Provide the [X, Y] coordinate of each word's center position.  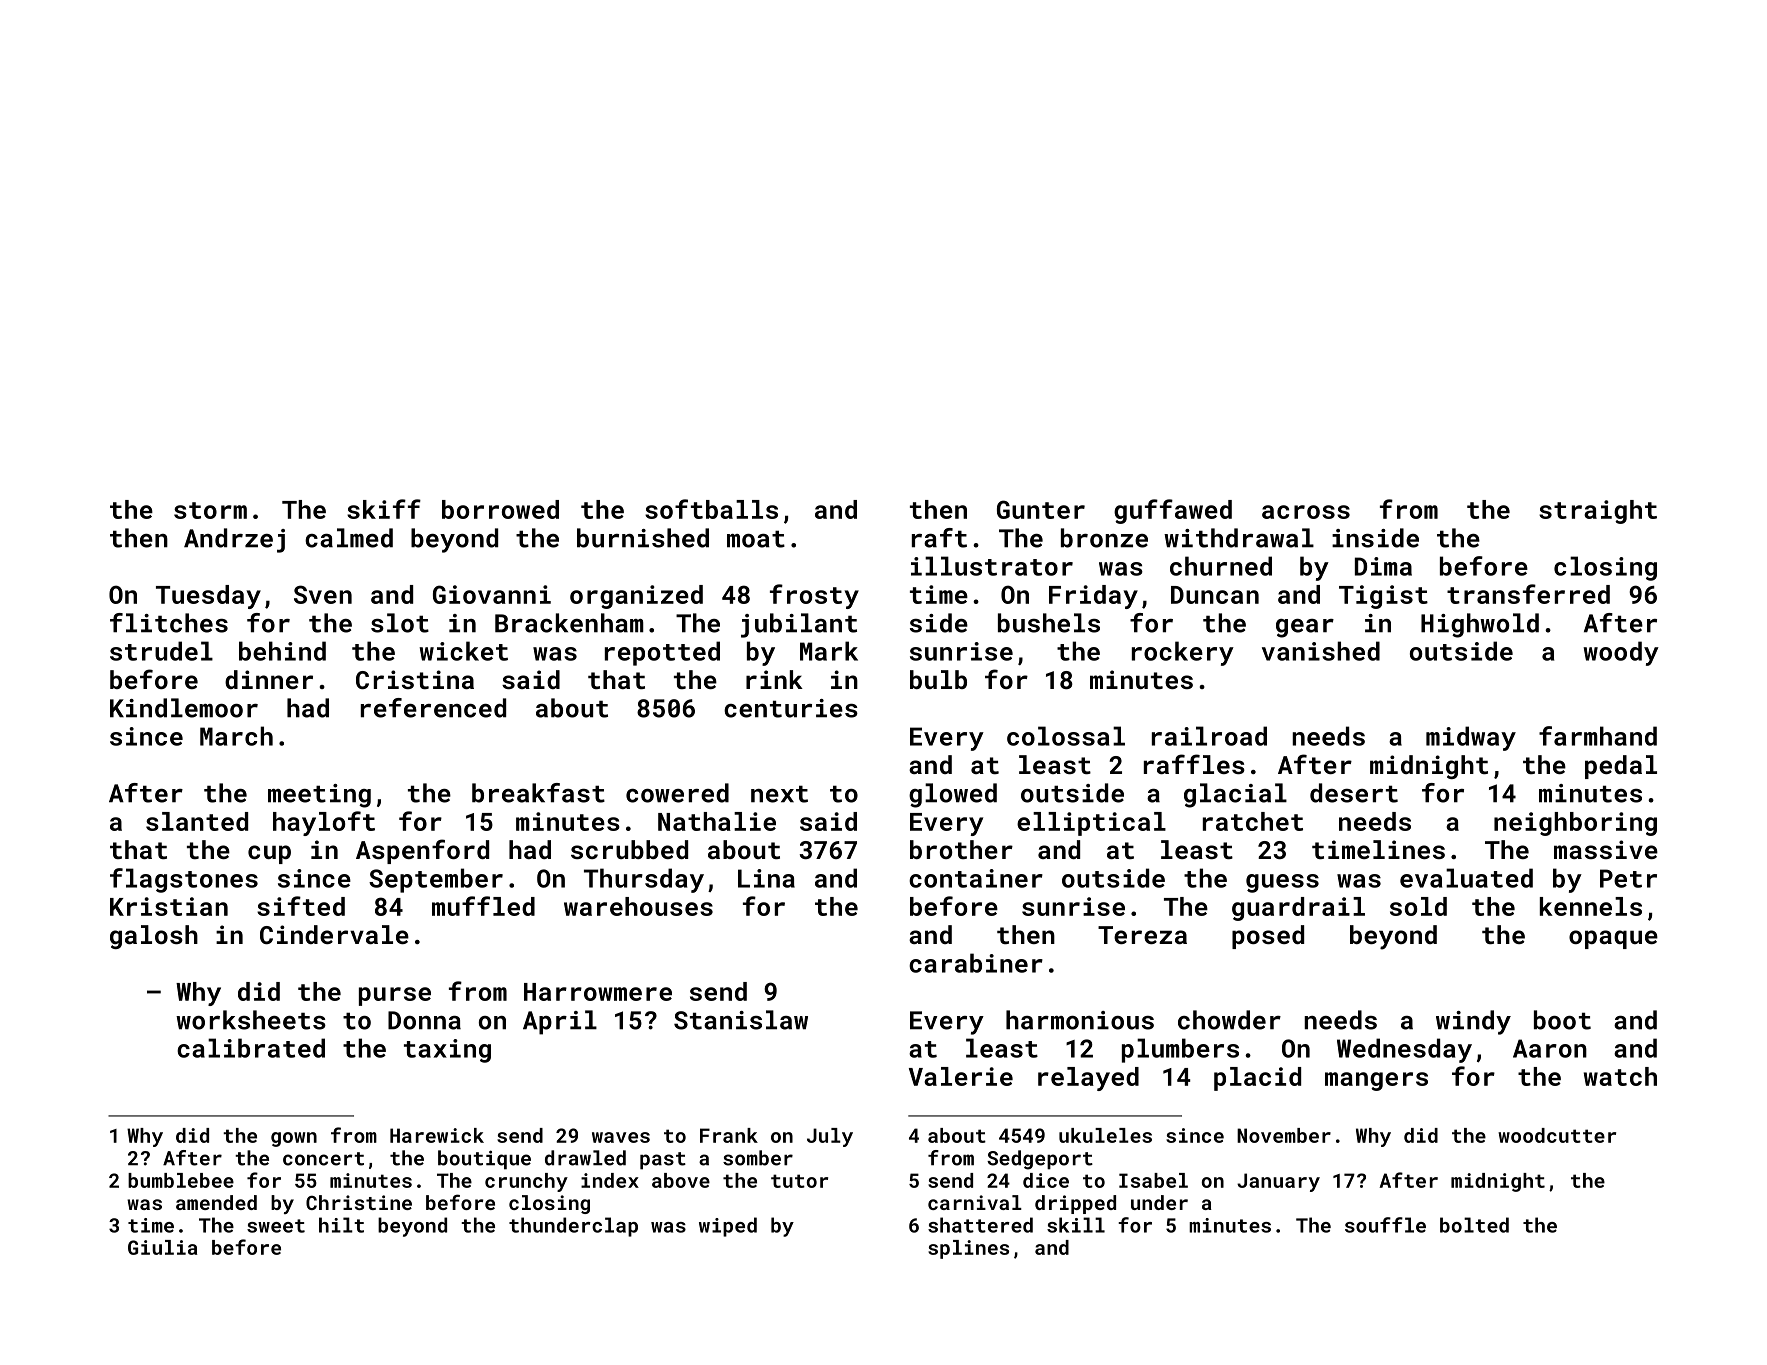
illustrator [992, 566]
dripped [1075, 1204]
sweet [276, 1226]
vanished [1321, 651]
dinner [269, 679]
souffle [1385, 1225]
